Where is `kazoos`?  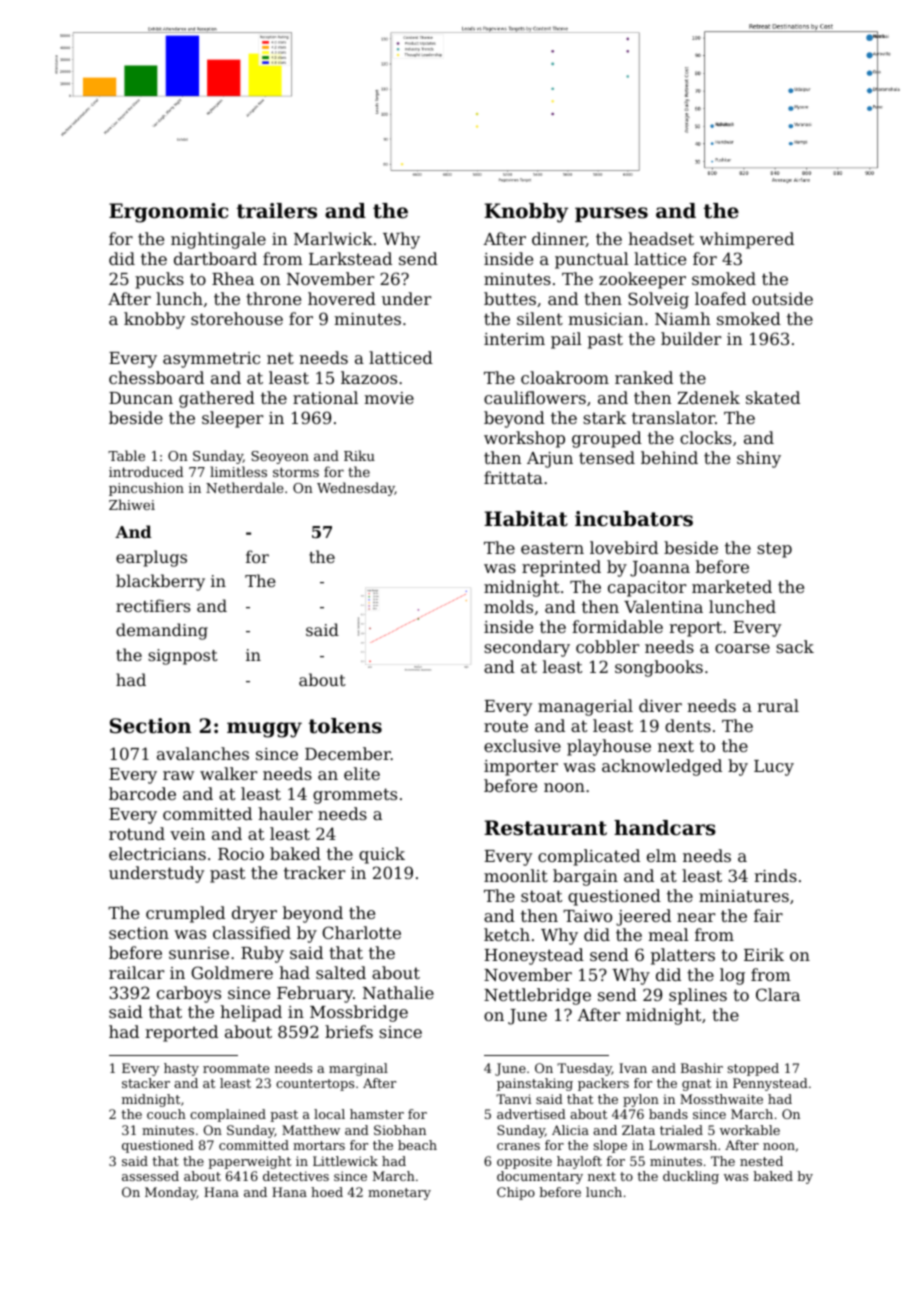 kazoos is located at coordinates (369, 377).
